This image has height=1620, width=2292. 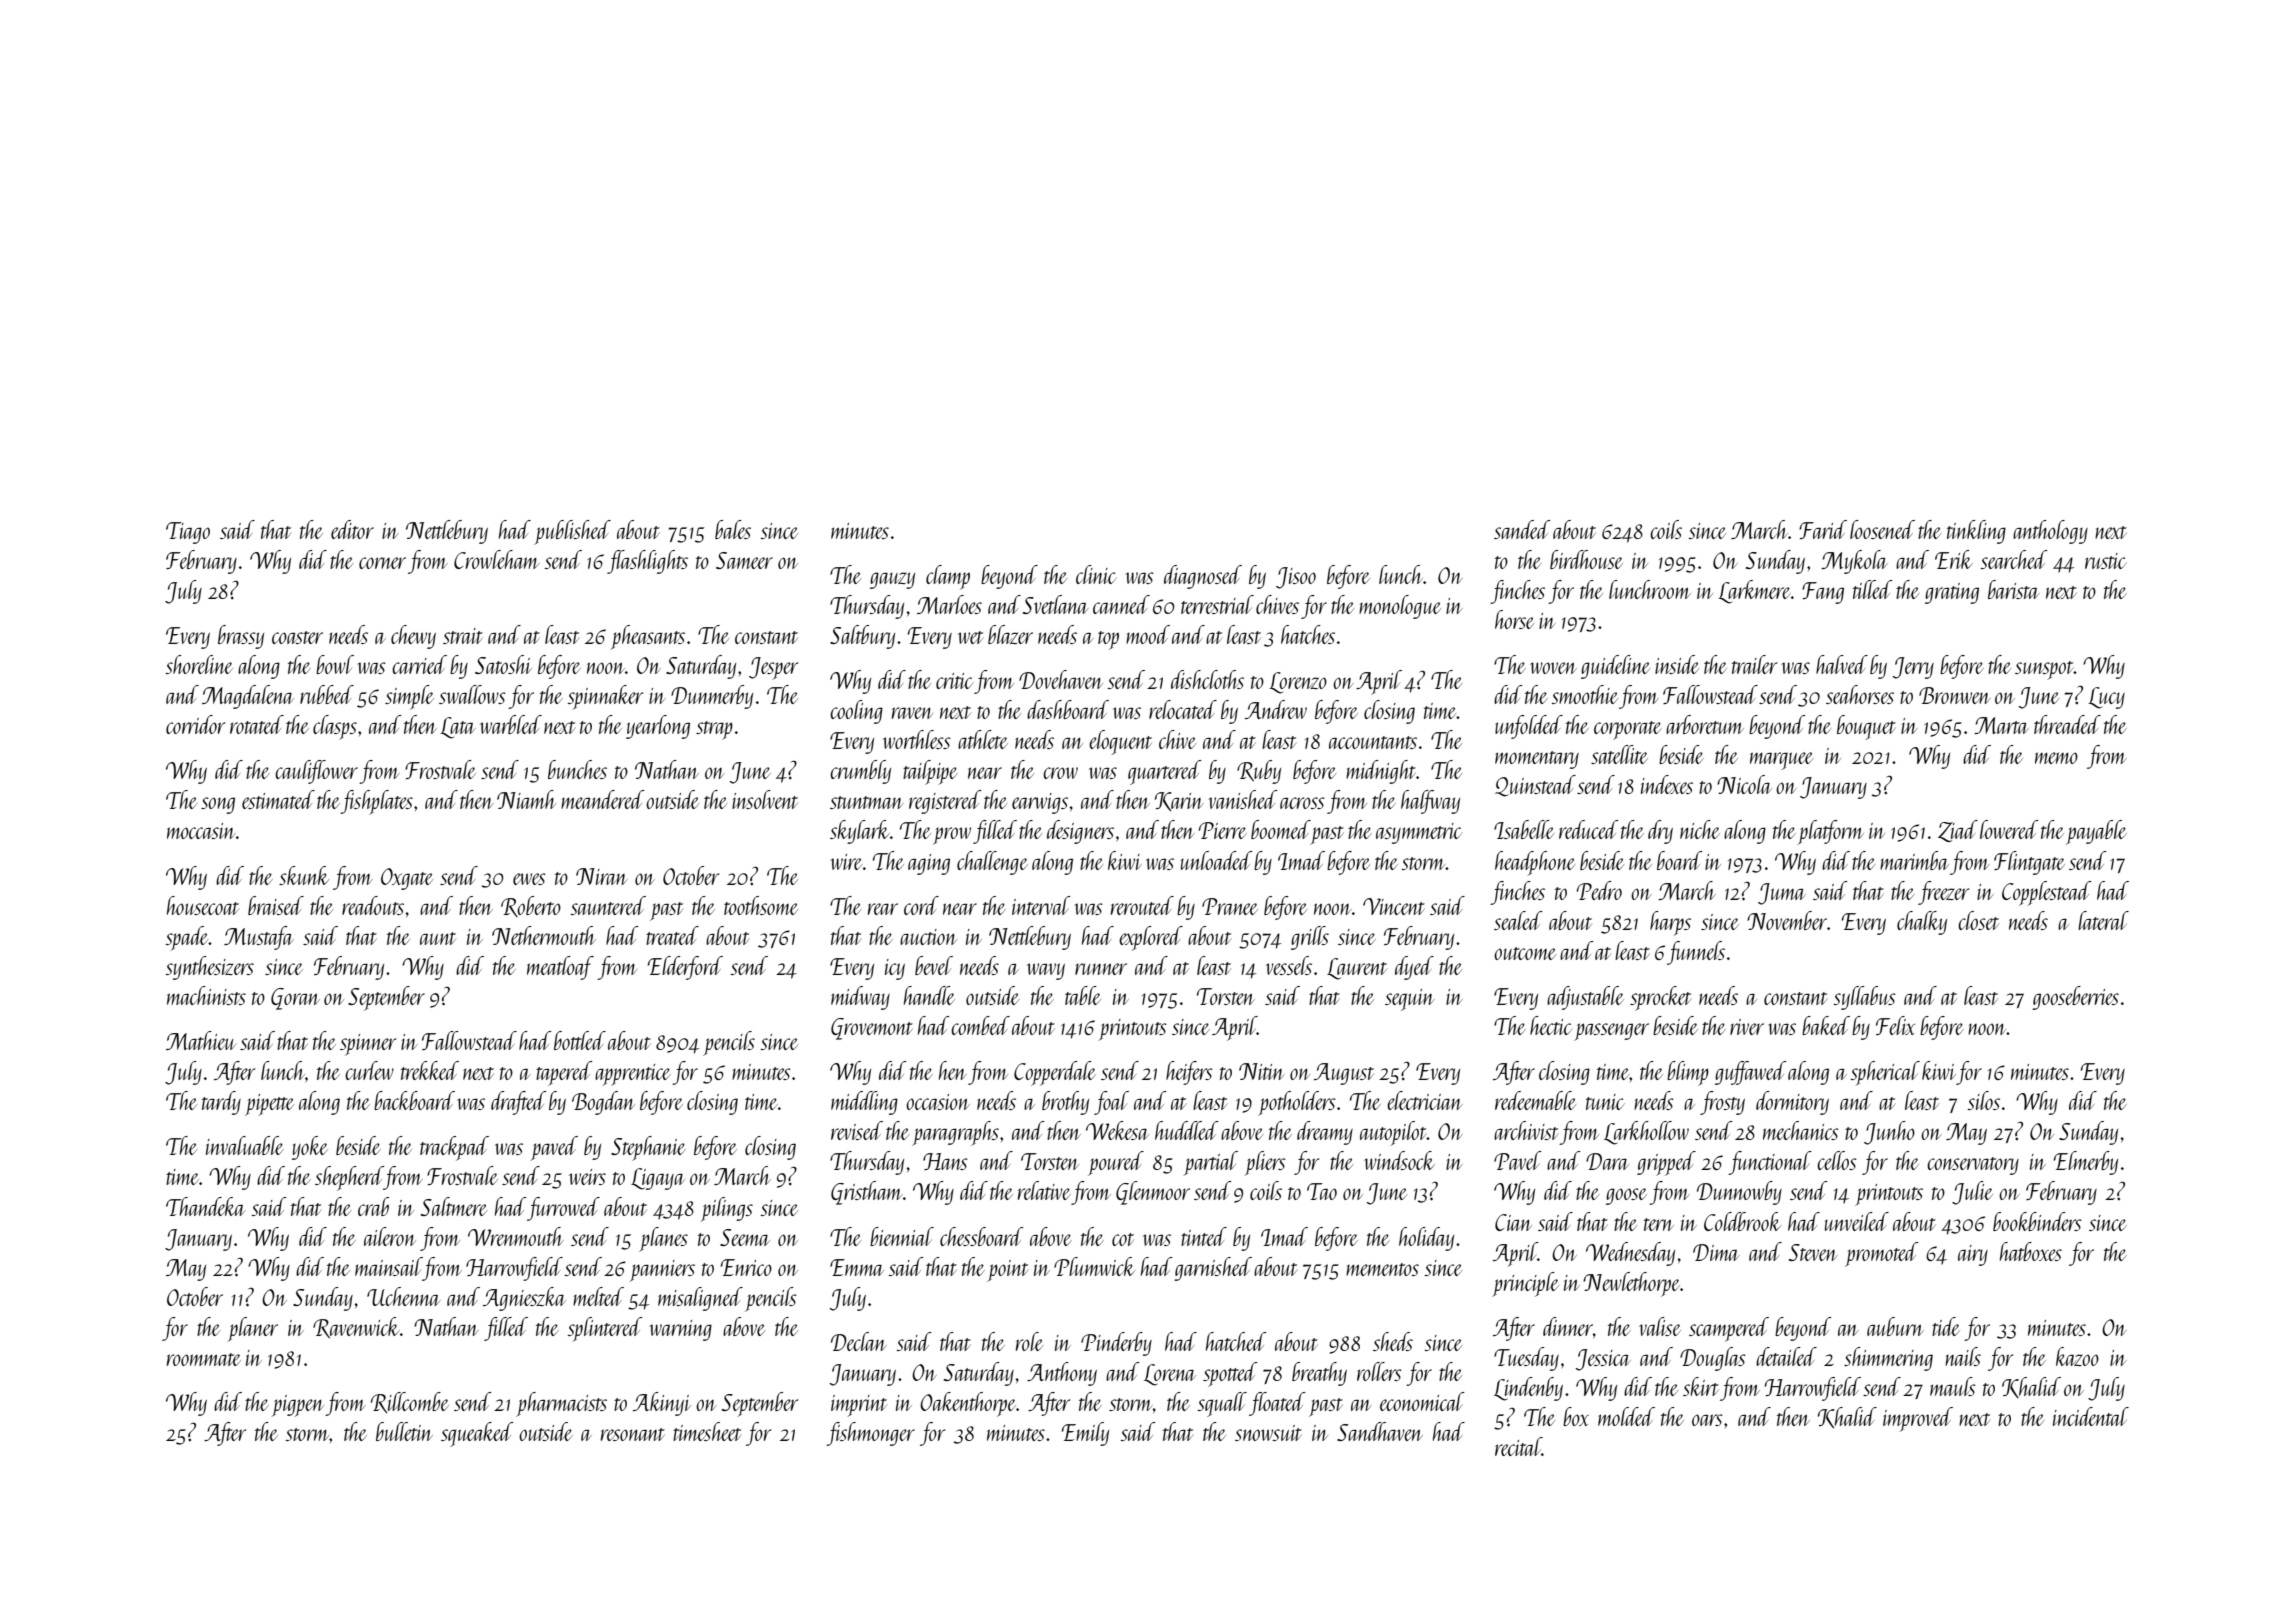 What do you see at coordinates (201, 1040) in the image?
I see `Mathieu` at bounding box center [201, 1040].
